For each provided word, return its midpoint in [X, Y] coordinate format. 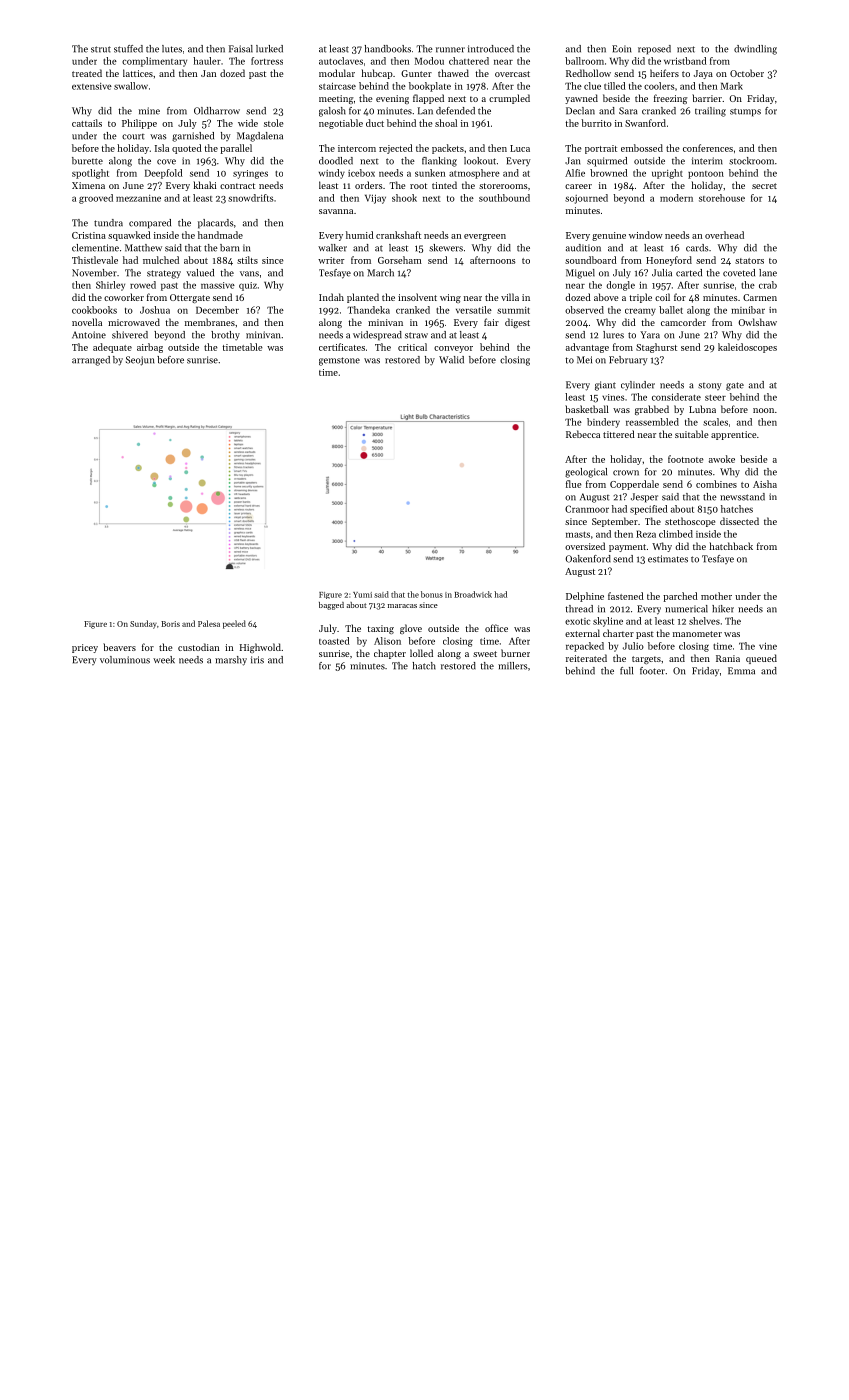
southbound [504, 198]
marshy [231, 661]
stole [274, 123]
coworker [124, 297]
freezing [671, 99]
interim [707, 161]
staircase [337, 86]
